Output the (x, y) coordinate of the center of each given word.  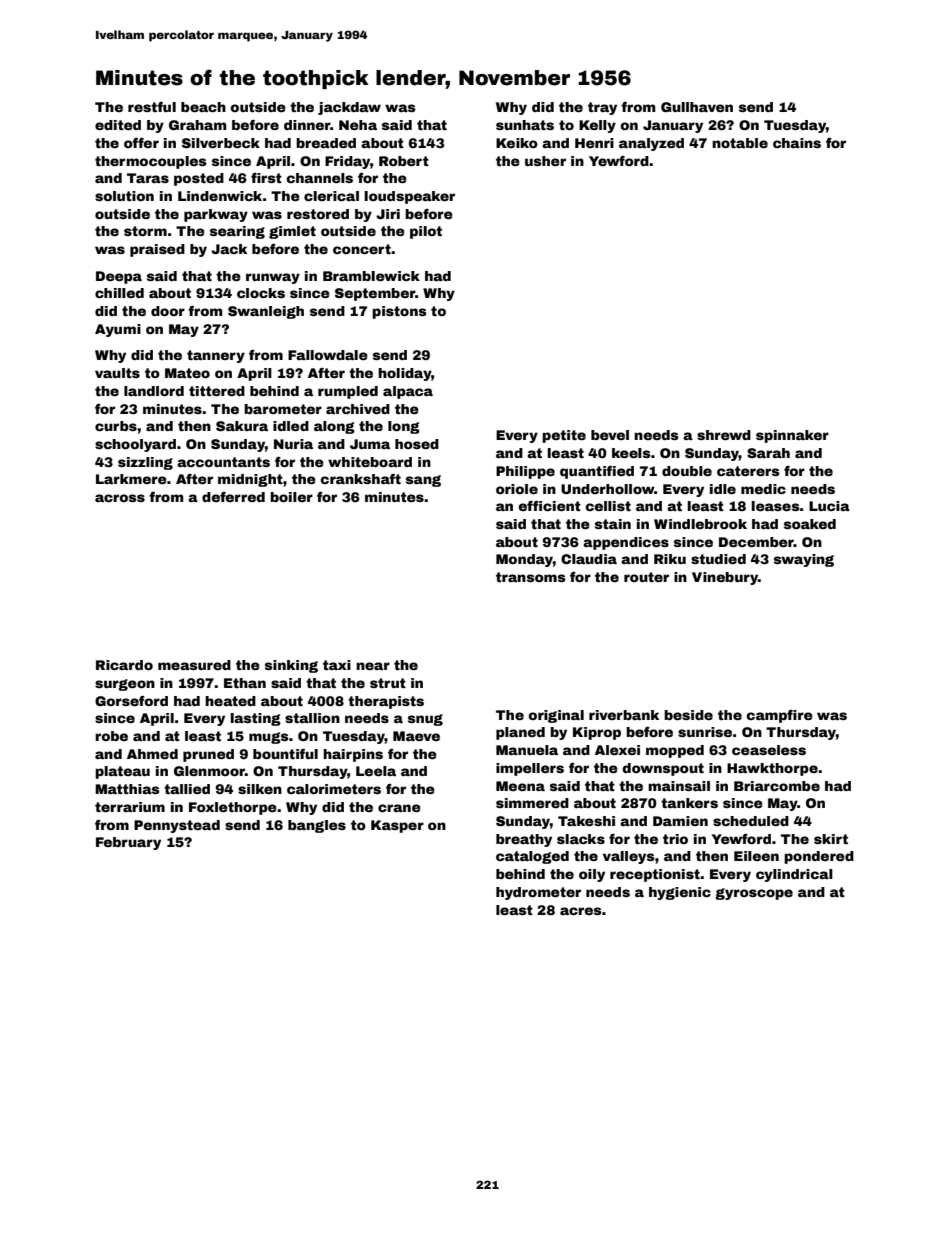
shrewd (724, 435)
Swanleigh (266, 312)
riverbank (624, 715)
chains (797, 143)
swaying (804, 560)
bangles (317, 826)
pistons (399, 312)
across (120, 498)
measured (194, 665)
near (373, 666)
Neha (358, 125)
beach (203, 107)
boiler (291, 497)
